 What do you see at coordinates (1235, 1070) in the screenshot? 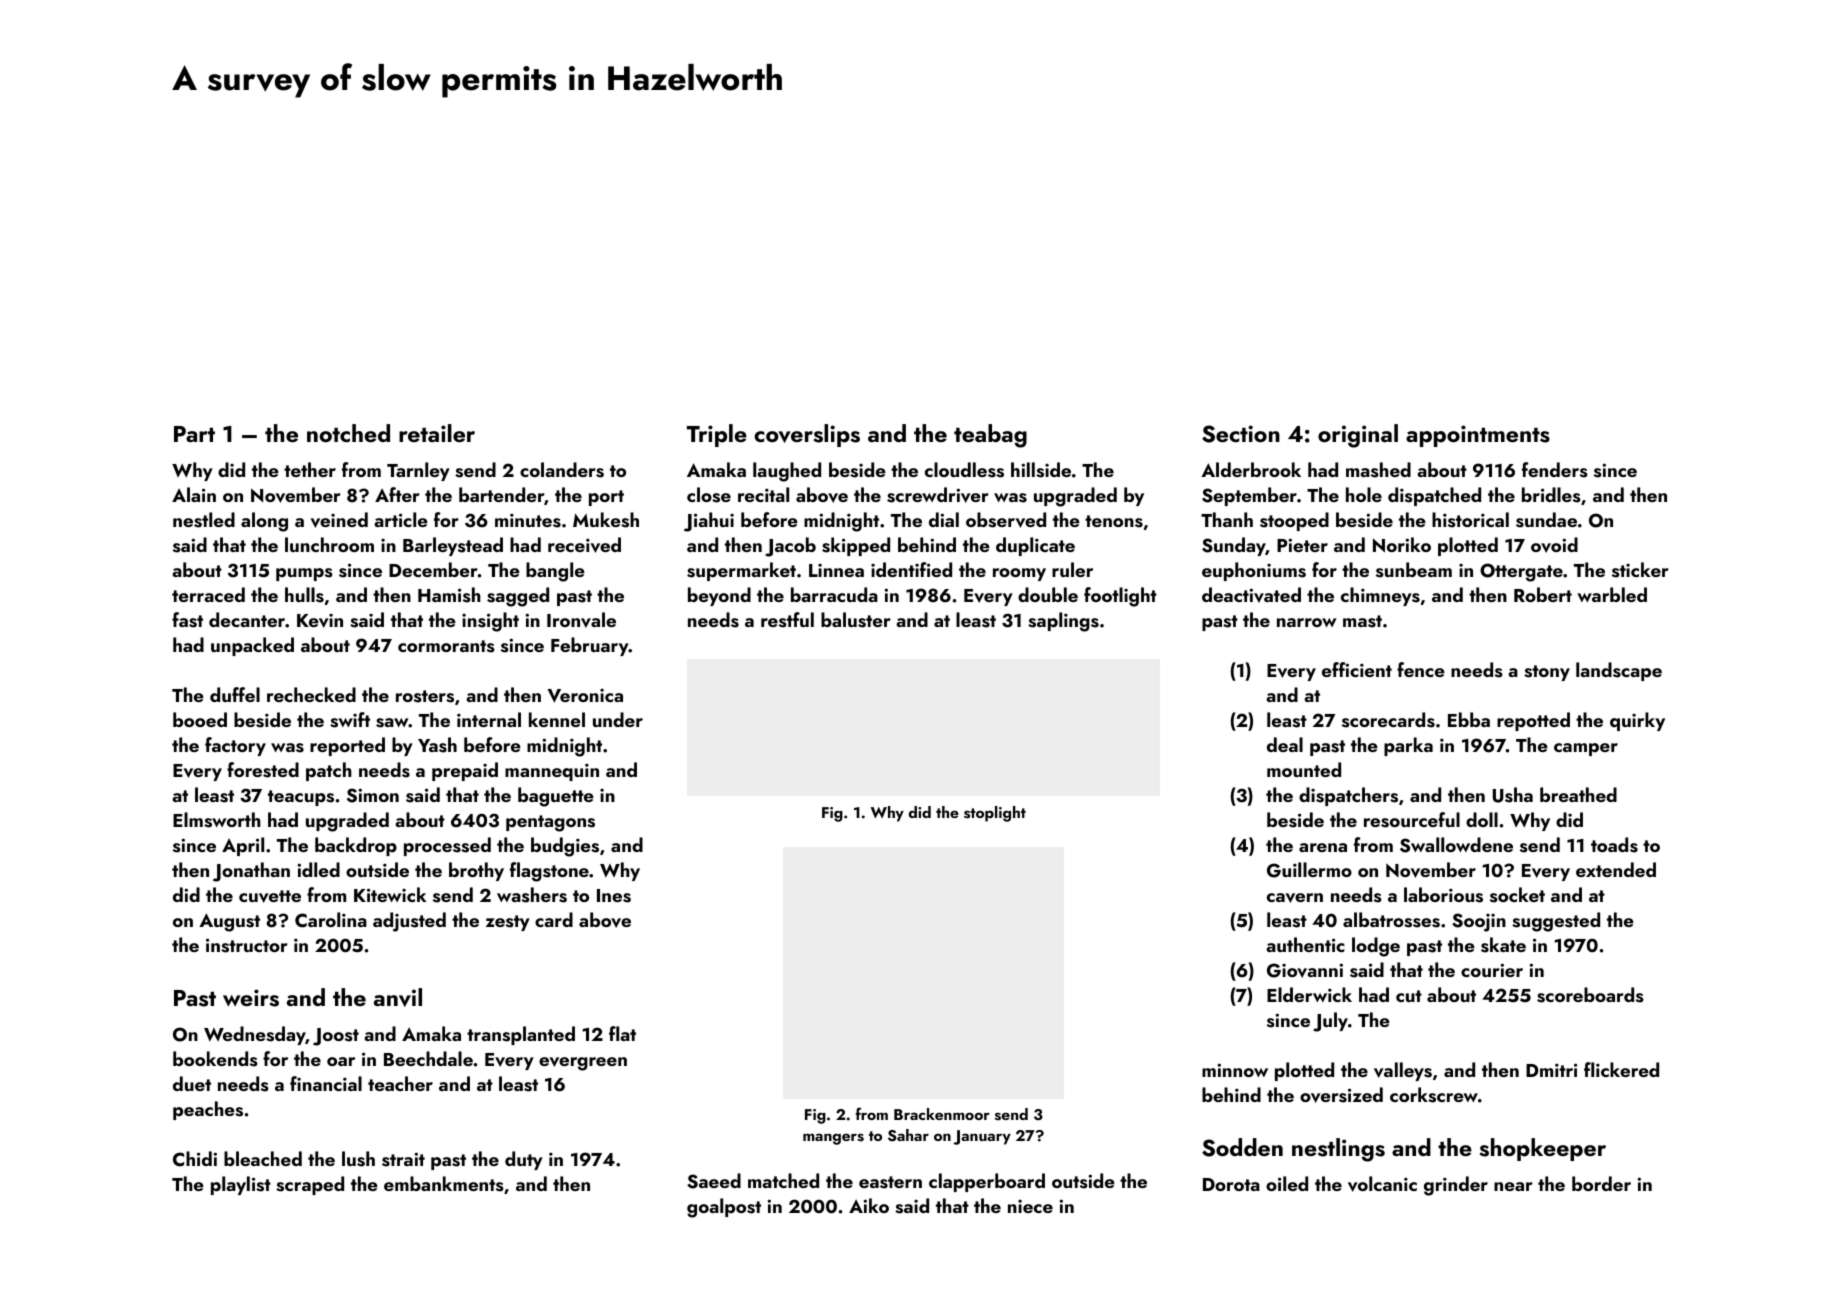
I see `minnow` at bounding box center [1235, 1070].
